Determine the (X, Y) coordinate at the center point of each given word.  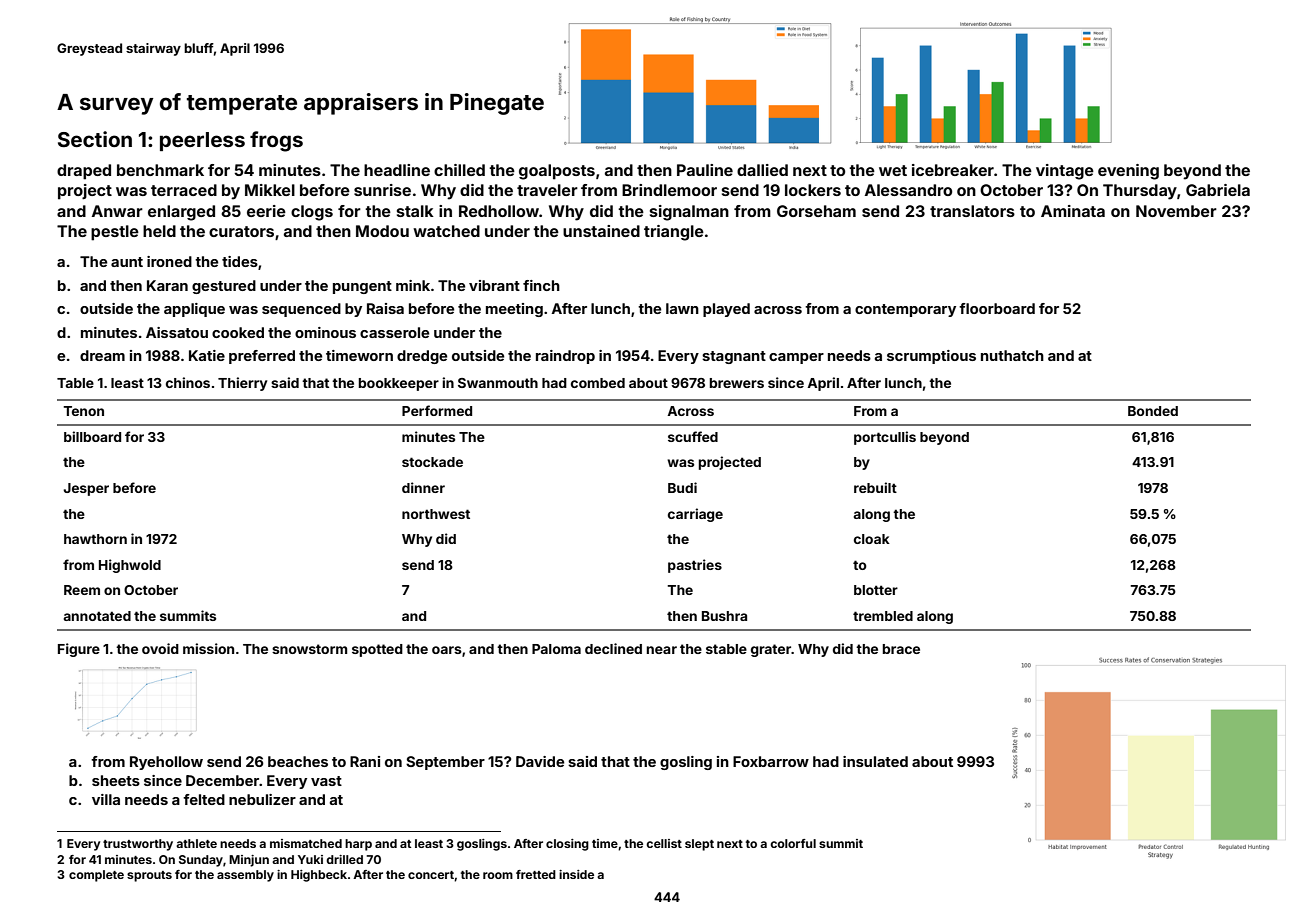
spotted (377, 650)
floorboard (997, 308)
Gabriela (1218, 190)
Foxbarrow (771, 761)
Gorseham (816, 211)
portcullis (885, 438)
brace (901, 649)
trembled (883, 616)
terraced (184, 190)
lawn (682, 308)
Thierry (242, 384)
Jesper (86, 489)
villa (106, 799)
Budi (682, 487)
